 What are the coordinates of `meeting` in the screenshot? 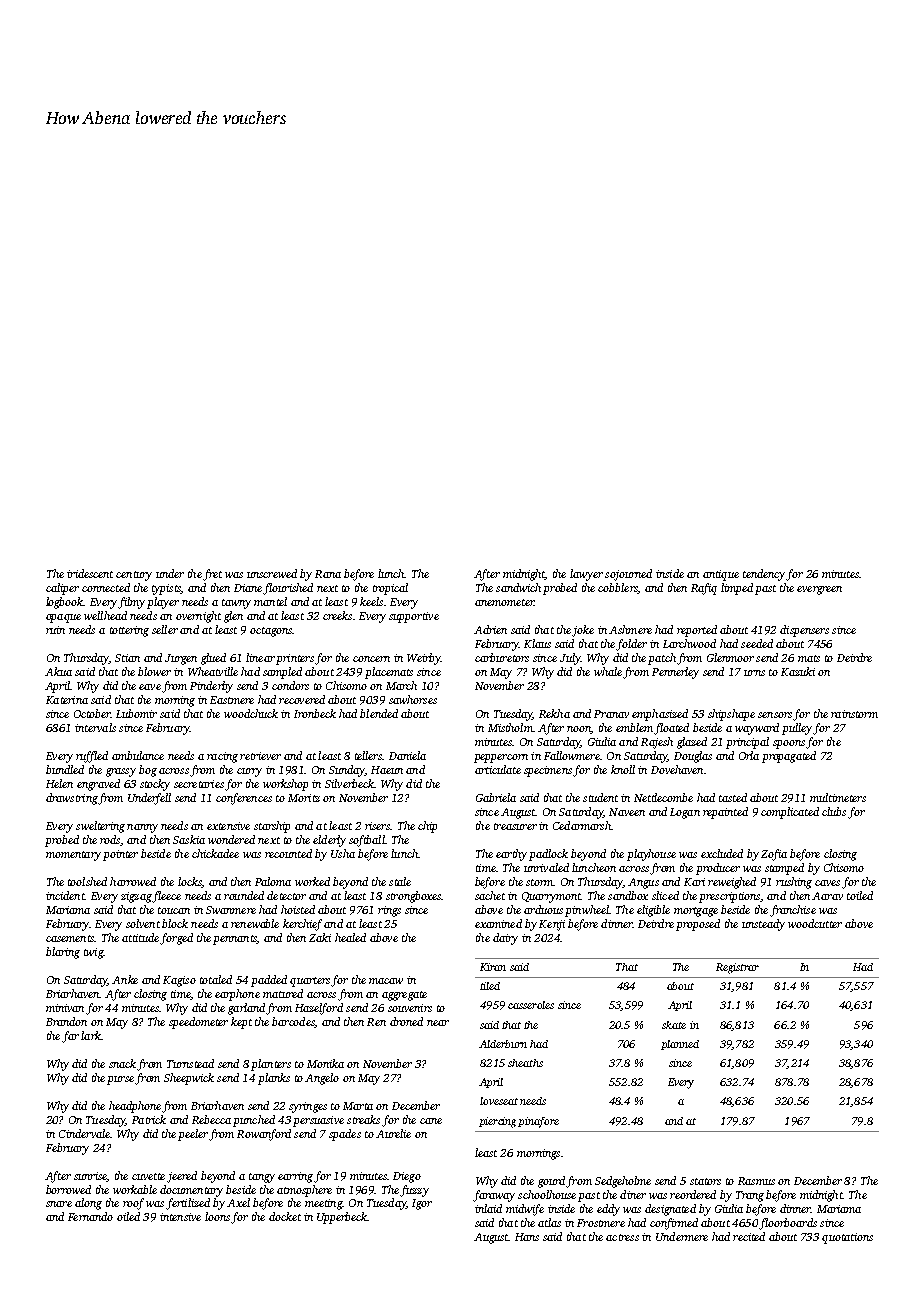 It's located at (323, 1204).
